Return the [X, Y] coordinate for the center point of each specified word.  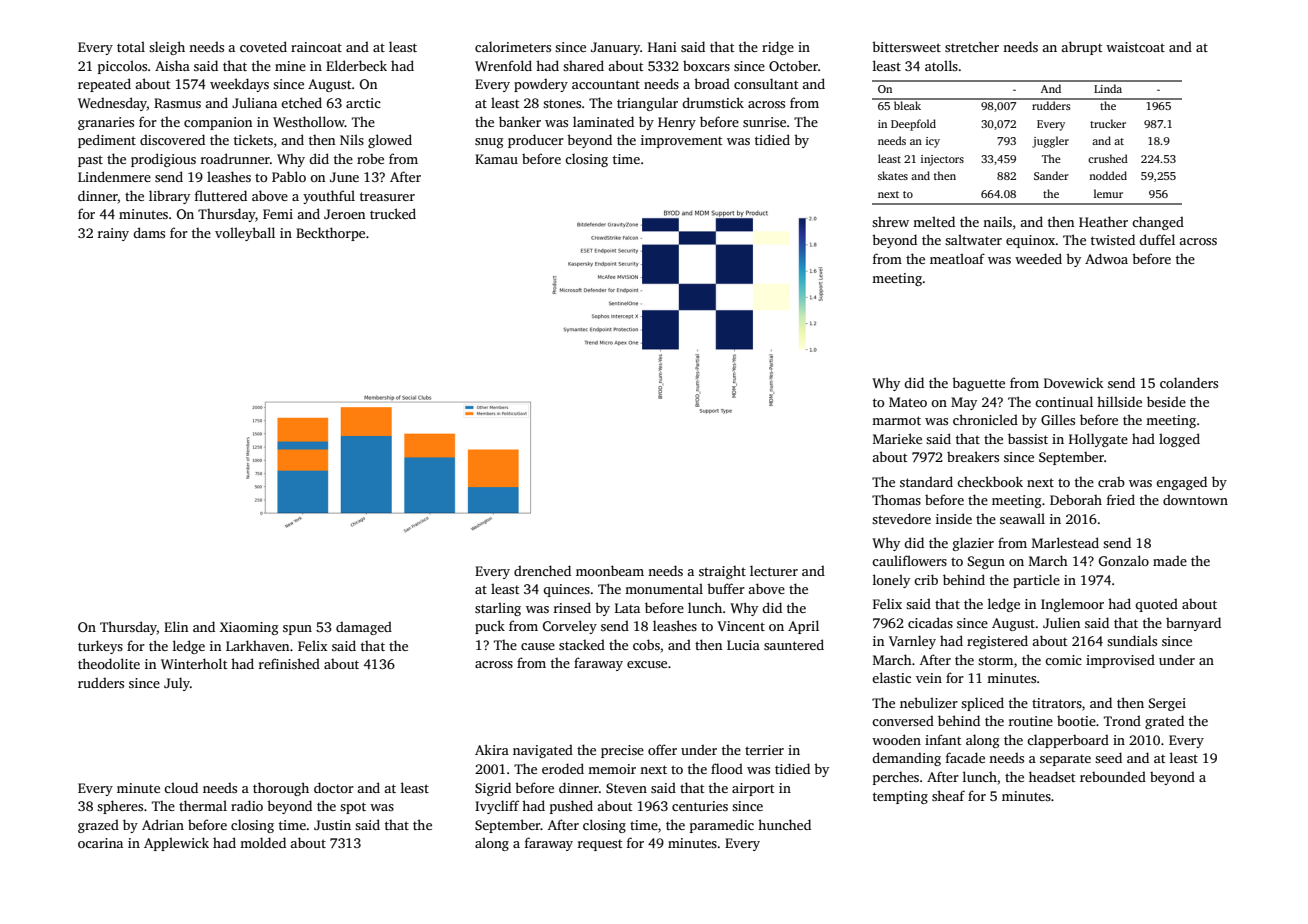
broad [712, 83]
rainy [113, 234]
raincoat [316, 47]
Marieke [897, 438]
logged [1179, 440]
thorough [281, 789]
